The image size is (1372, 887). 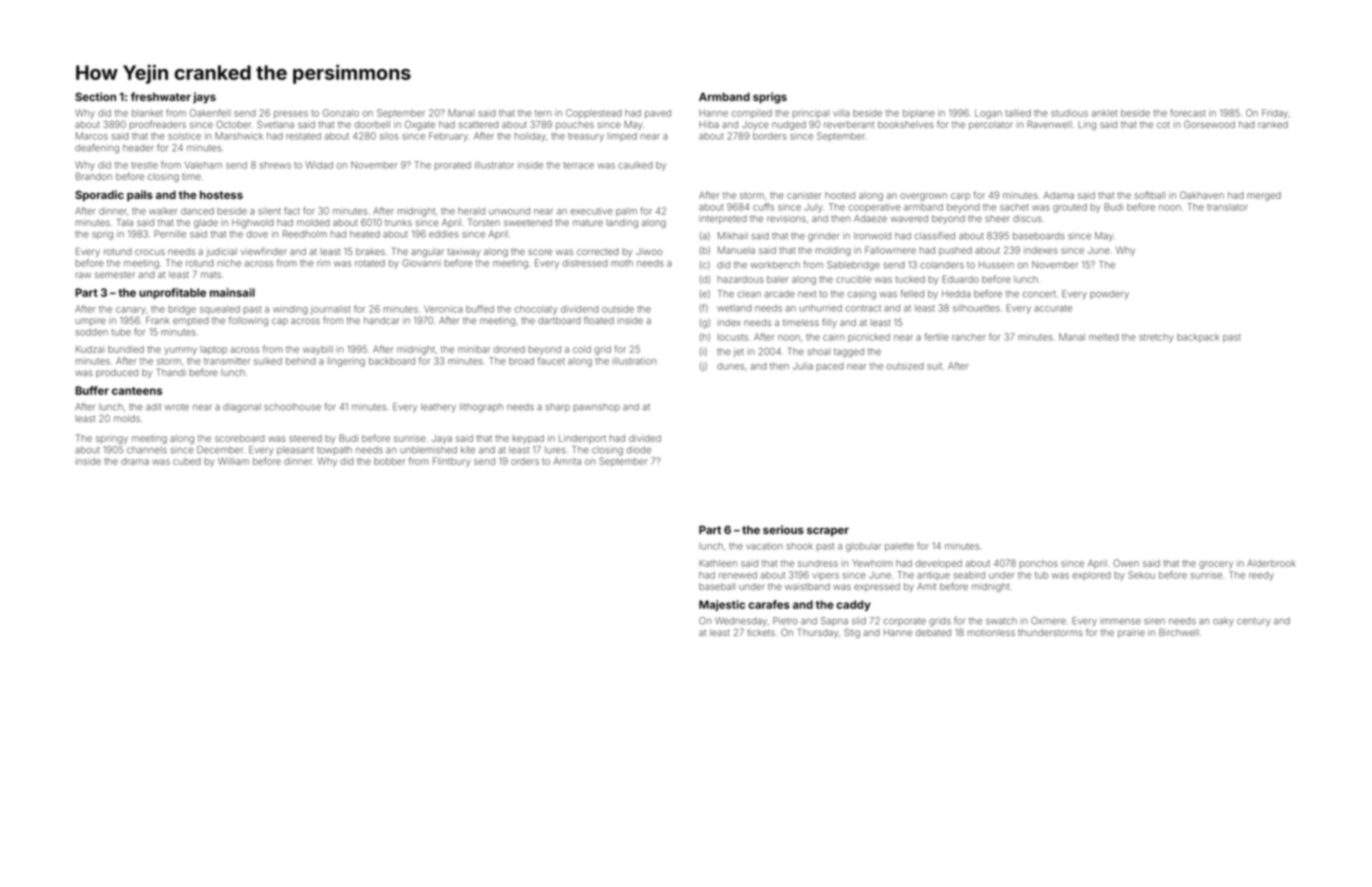 I want to click on scraper, so click(x=828, y=532).
